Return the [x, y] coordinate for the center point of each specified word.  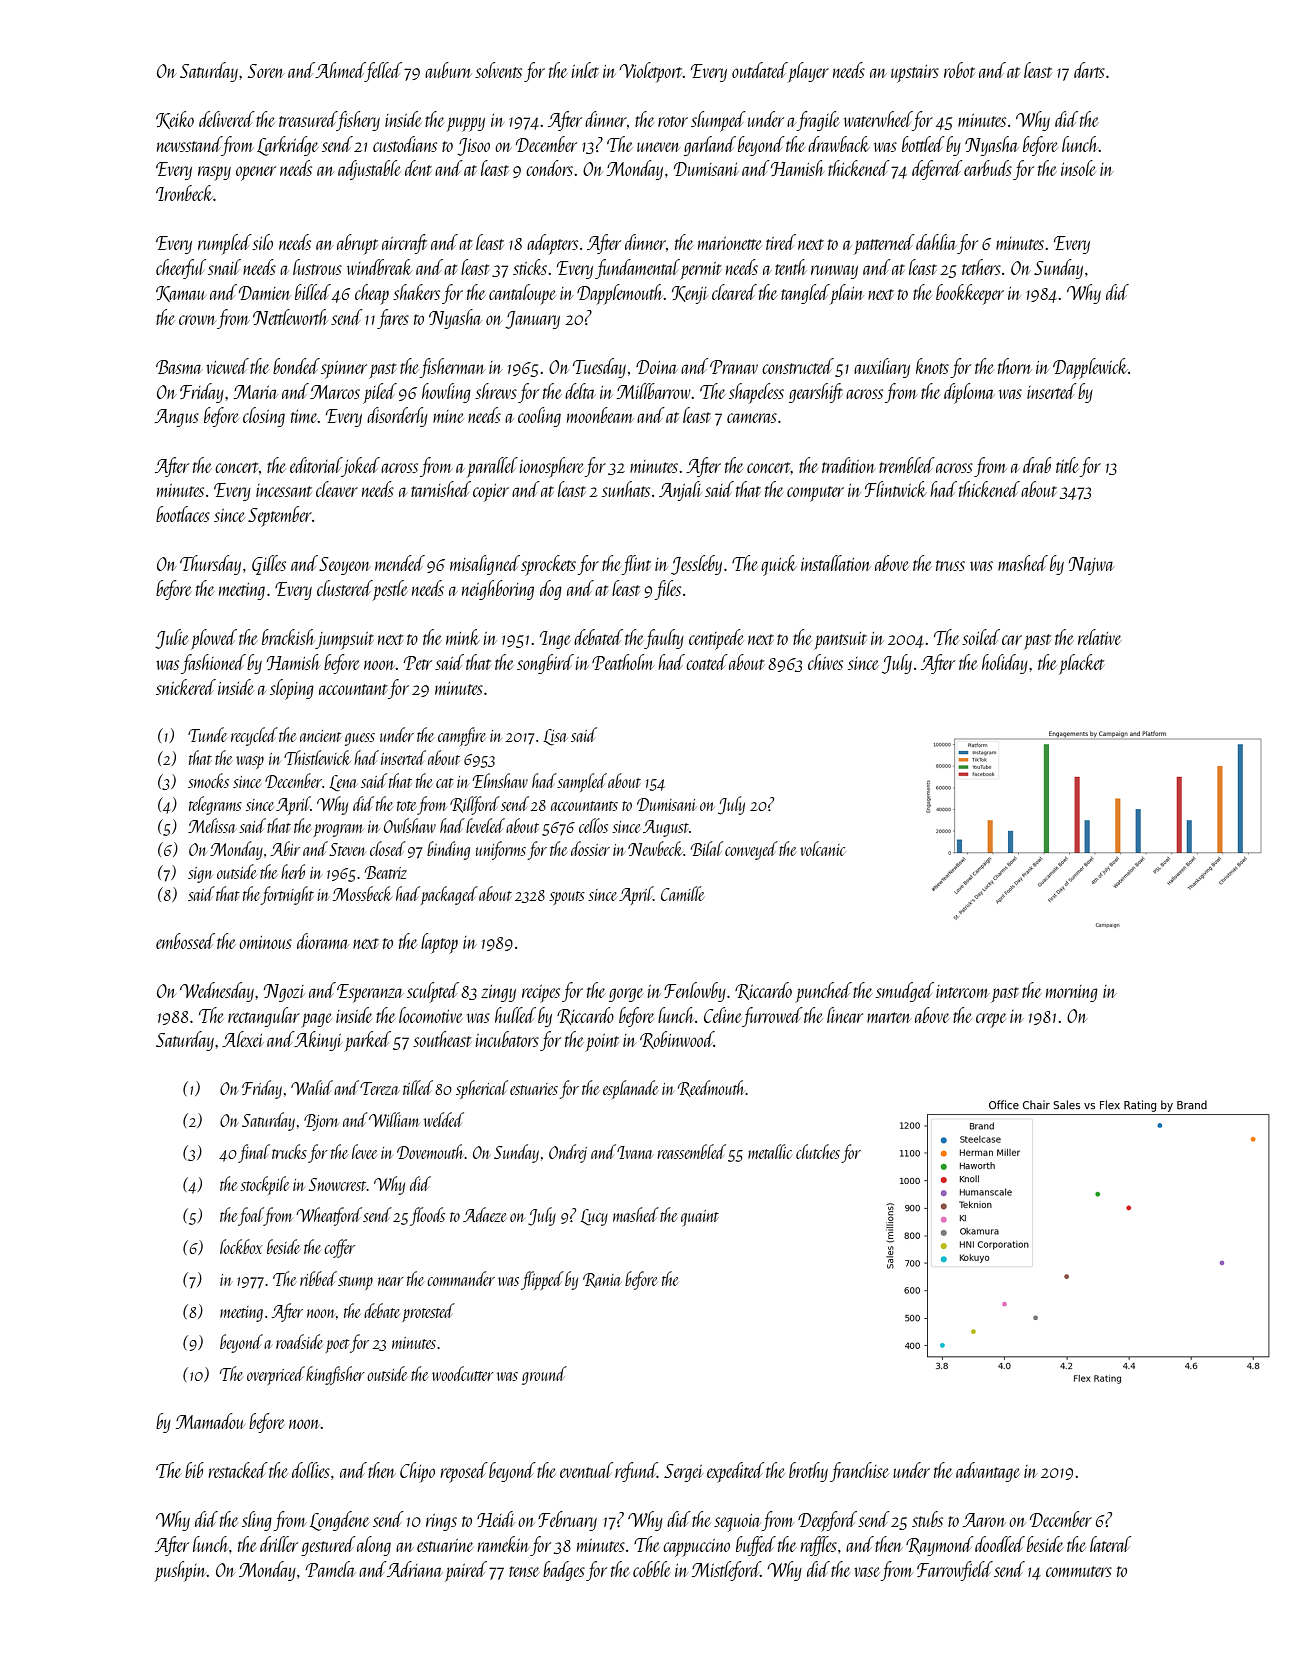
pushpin [180, 1571]
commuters [1079, 1571]
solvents [498, 70]
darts [1089, 70]
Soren [266, 71]
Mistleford [726, 1571]
